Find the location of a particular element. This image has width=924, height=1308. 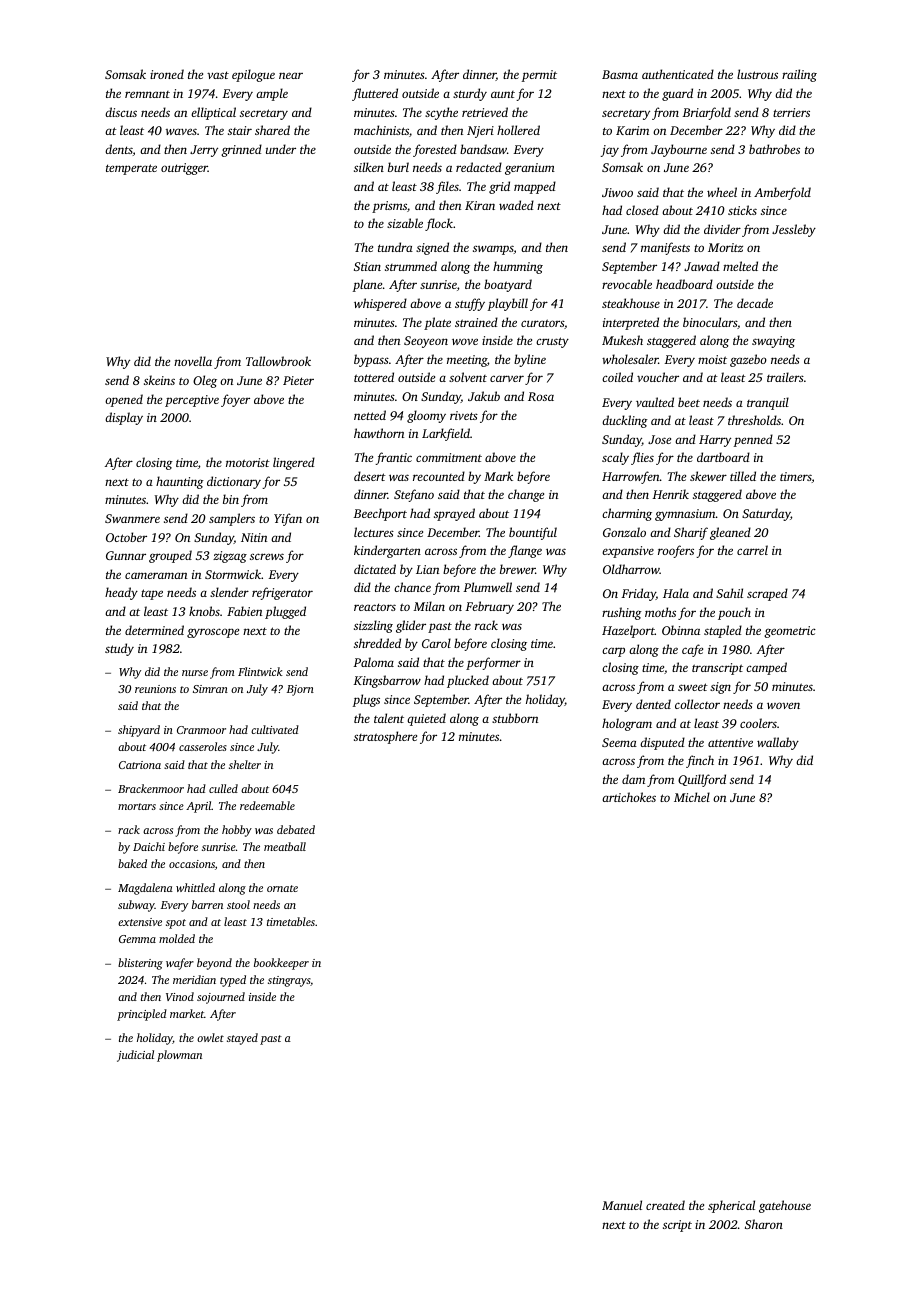

geometric is located at coordinates (790, 632).
